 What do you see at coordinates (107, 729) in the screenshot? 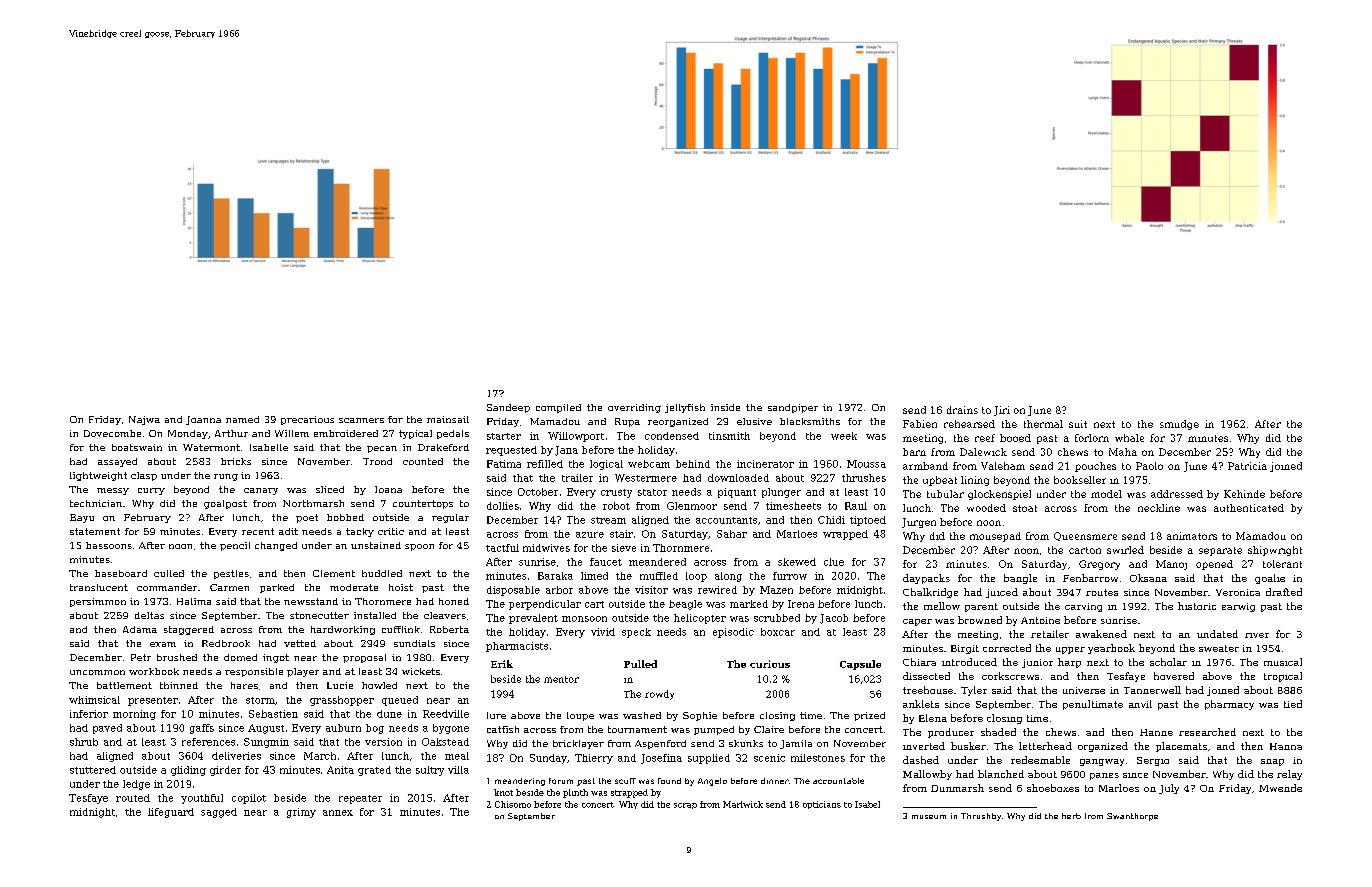
I see `paved` at bounding box center [107, 729].
